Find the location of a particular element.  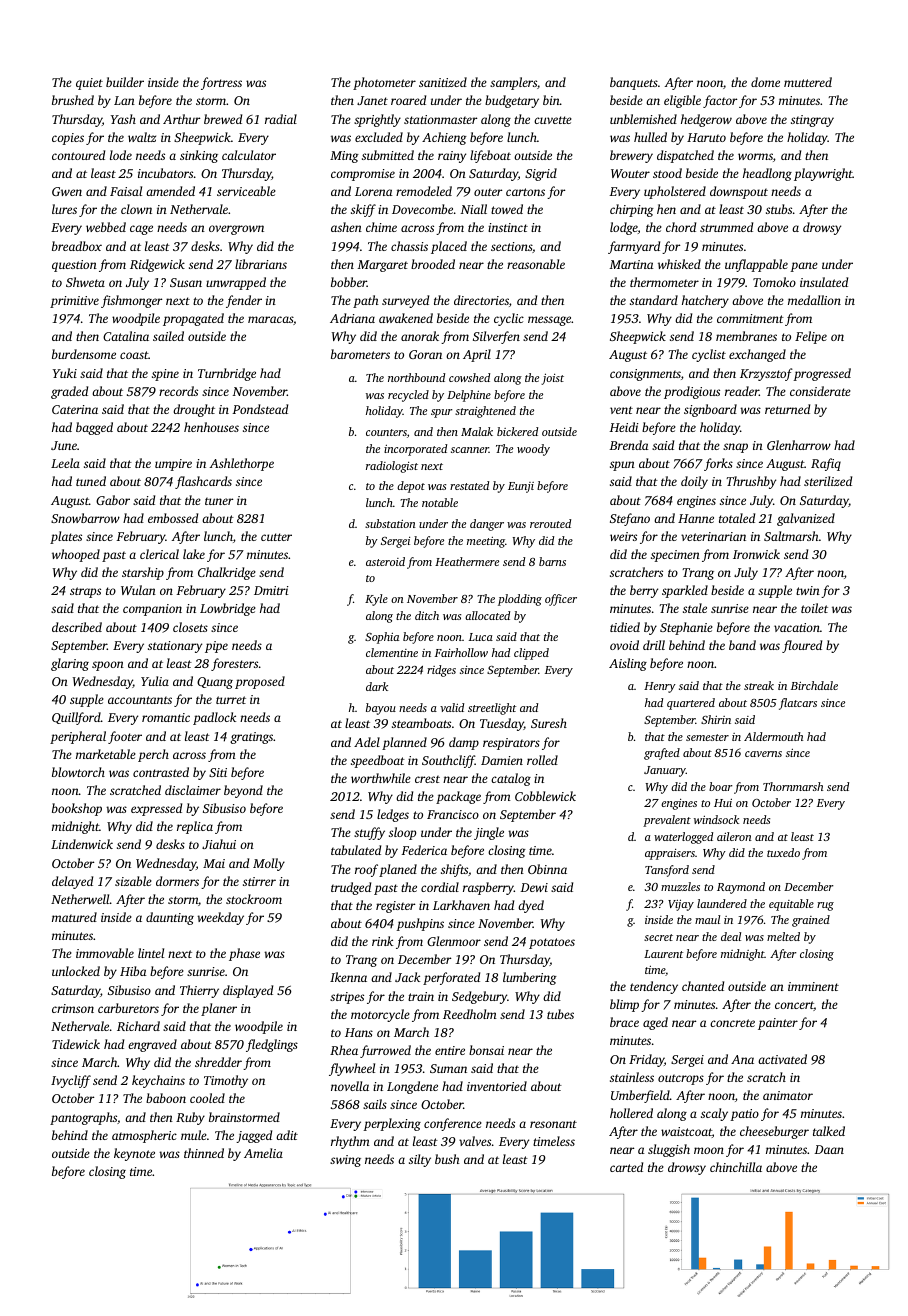

Obinna is located at coordinates (547, 869).
